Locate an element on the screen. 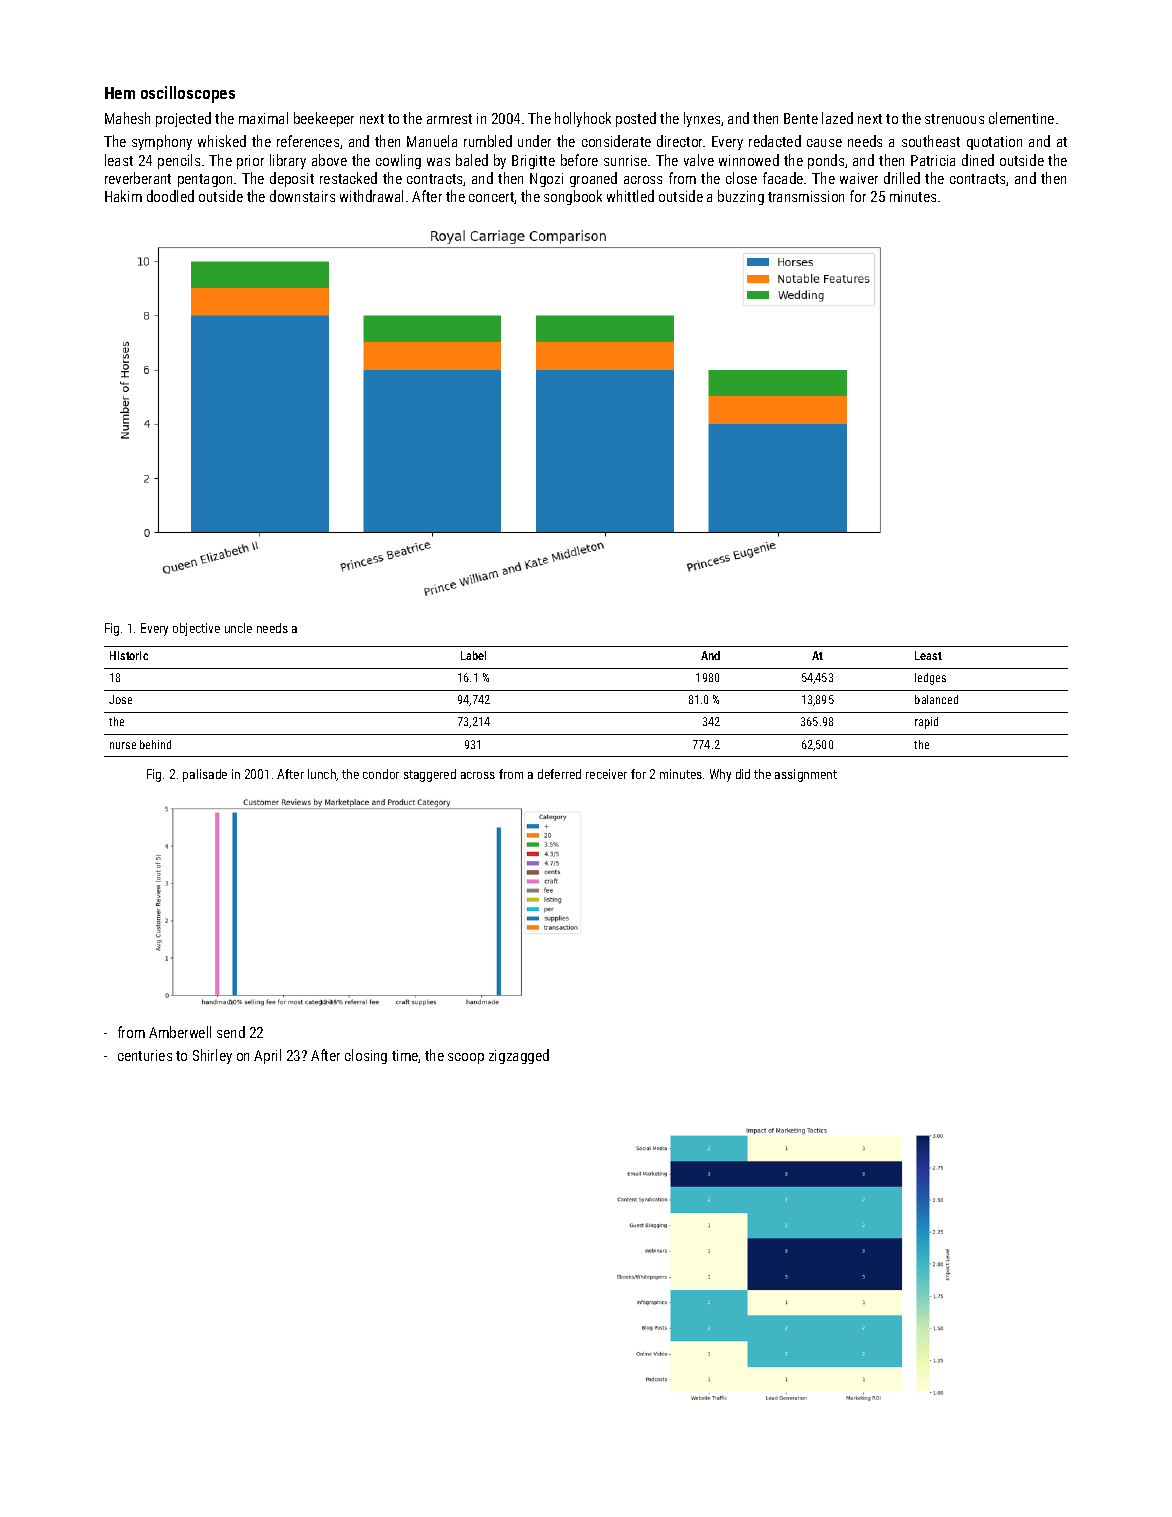 Image resolution: width=1172 pixels, height=1517 pixels. concert is located at coordinates (492, 198).
